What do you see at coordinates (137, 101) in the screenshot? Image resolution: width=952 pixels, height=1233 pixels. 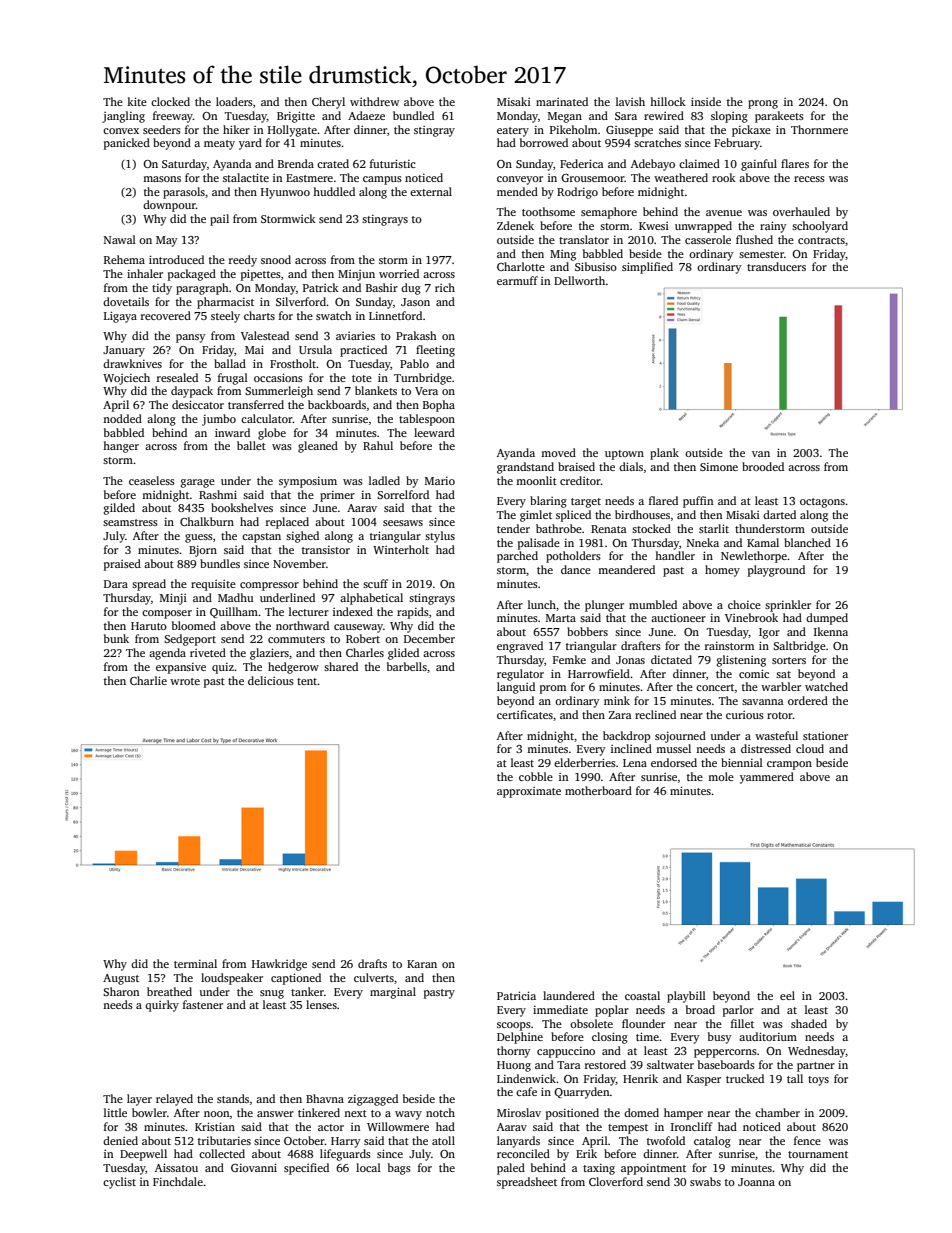 I see `kite` at bounding box center [137, 101].
